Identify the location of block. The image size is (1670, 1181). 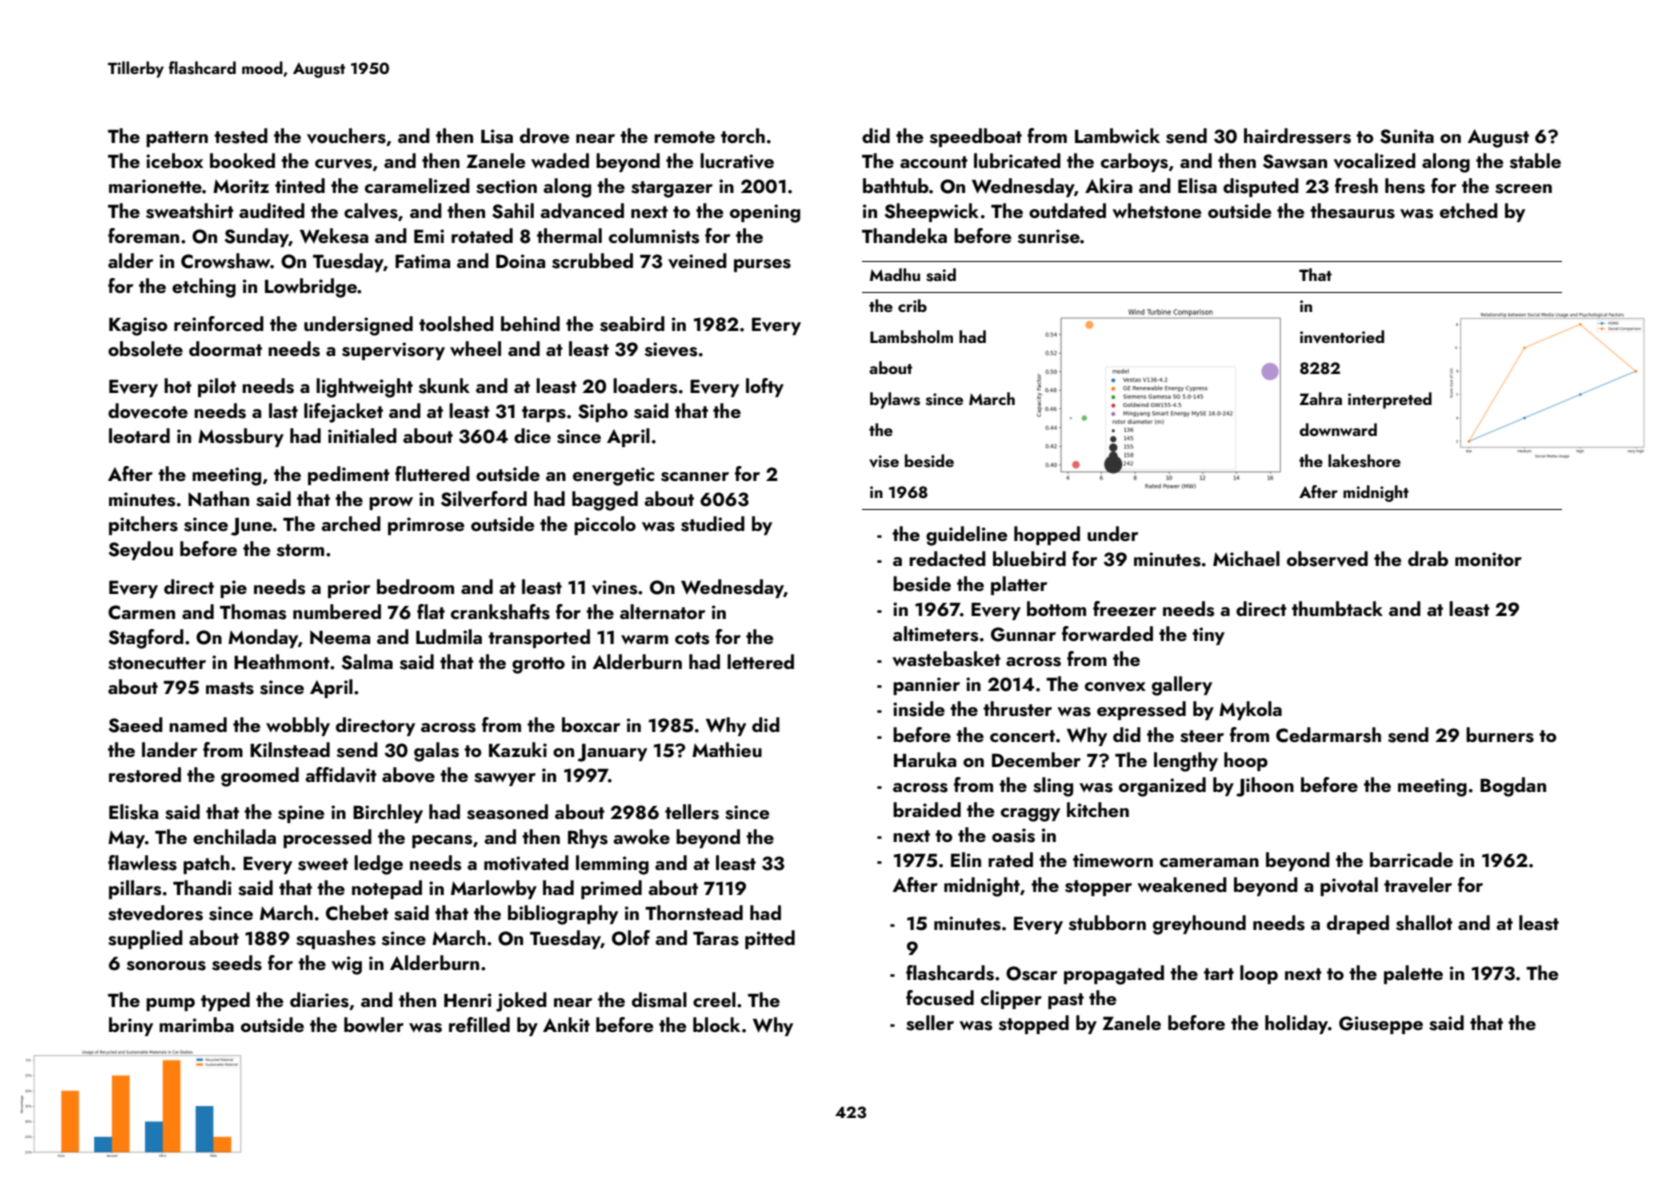
(716, 1024).
